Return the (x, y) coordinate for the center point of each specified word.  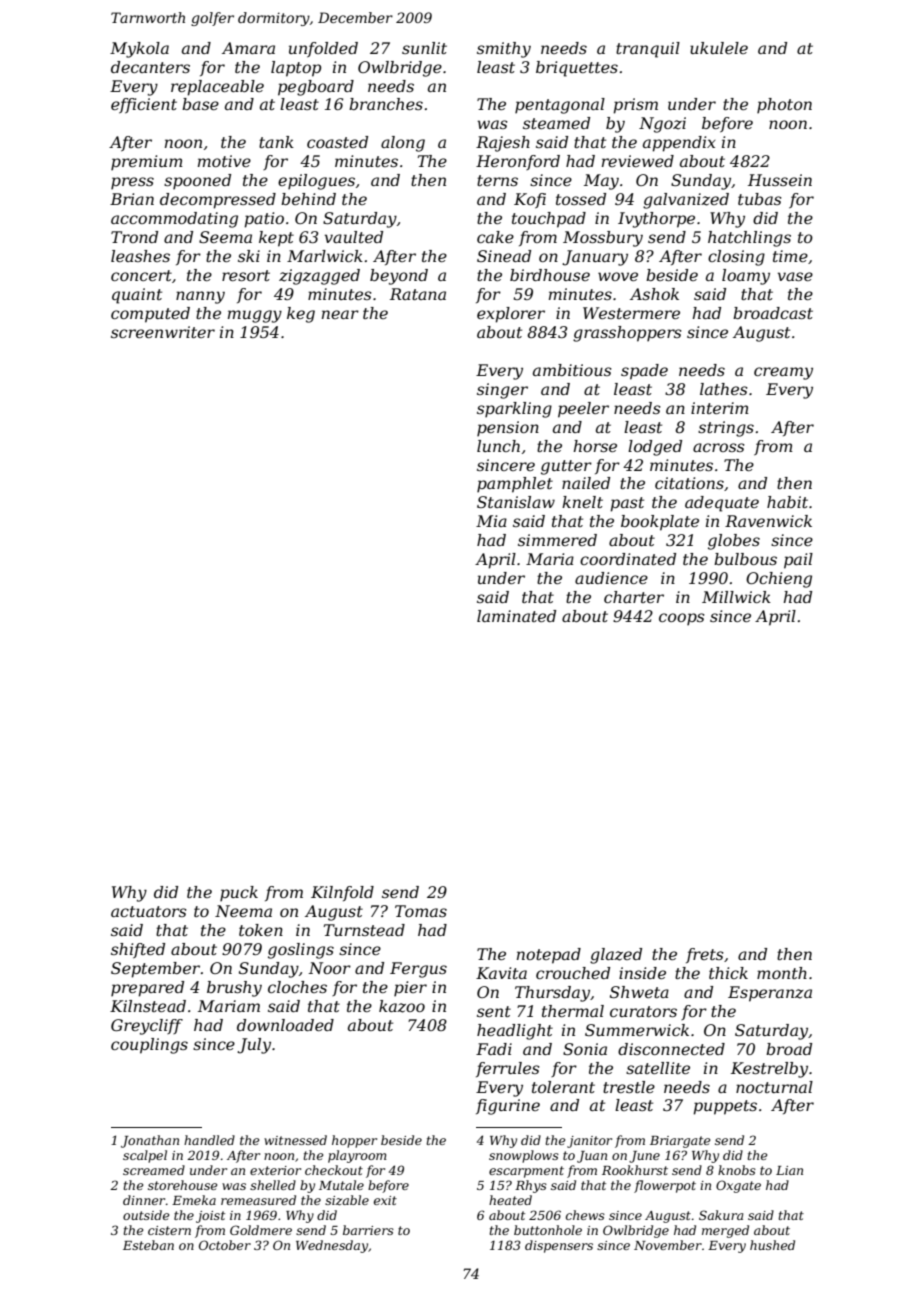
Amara (248, 48)
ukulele (719, 48)
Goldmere (261, 1230)
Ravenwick (768, 521)
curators (643, 1011)
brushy (234, 989)
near (340, 314)
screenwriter (163, 332)
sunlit (424, 48)
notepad (549, 956)
